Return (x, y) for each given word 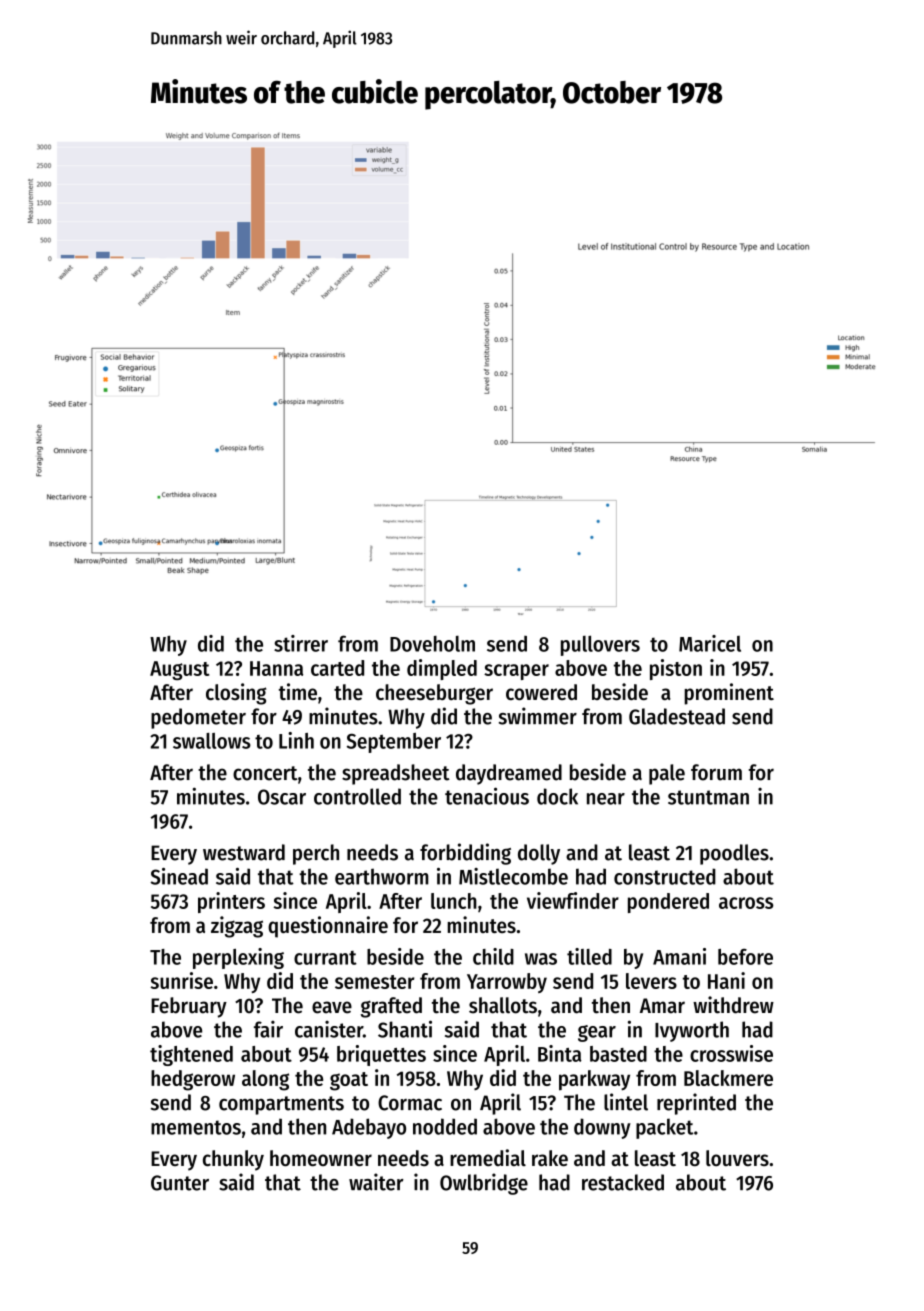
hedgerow (193, 1080)
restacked (623, 1182)
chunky (233, 1160)
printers (231, 902)
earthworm (382, 876)
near (606, 799)
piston (676, 669)
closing (236, 694)
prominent (729, 694)
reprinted (696, 1104)
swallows (212, 741)
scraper (516, 672)
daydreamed (509, 774)
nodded (445, 1126)
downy (602, 1128)
